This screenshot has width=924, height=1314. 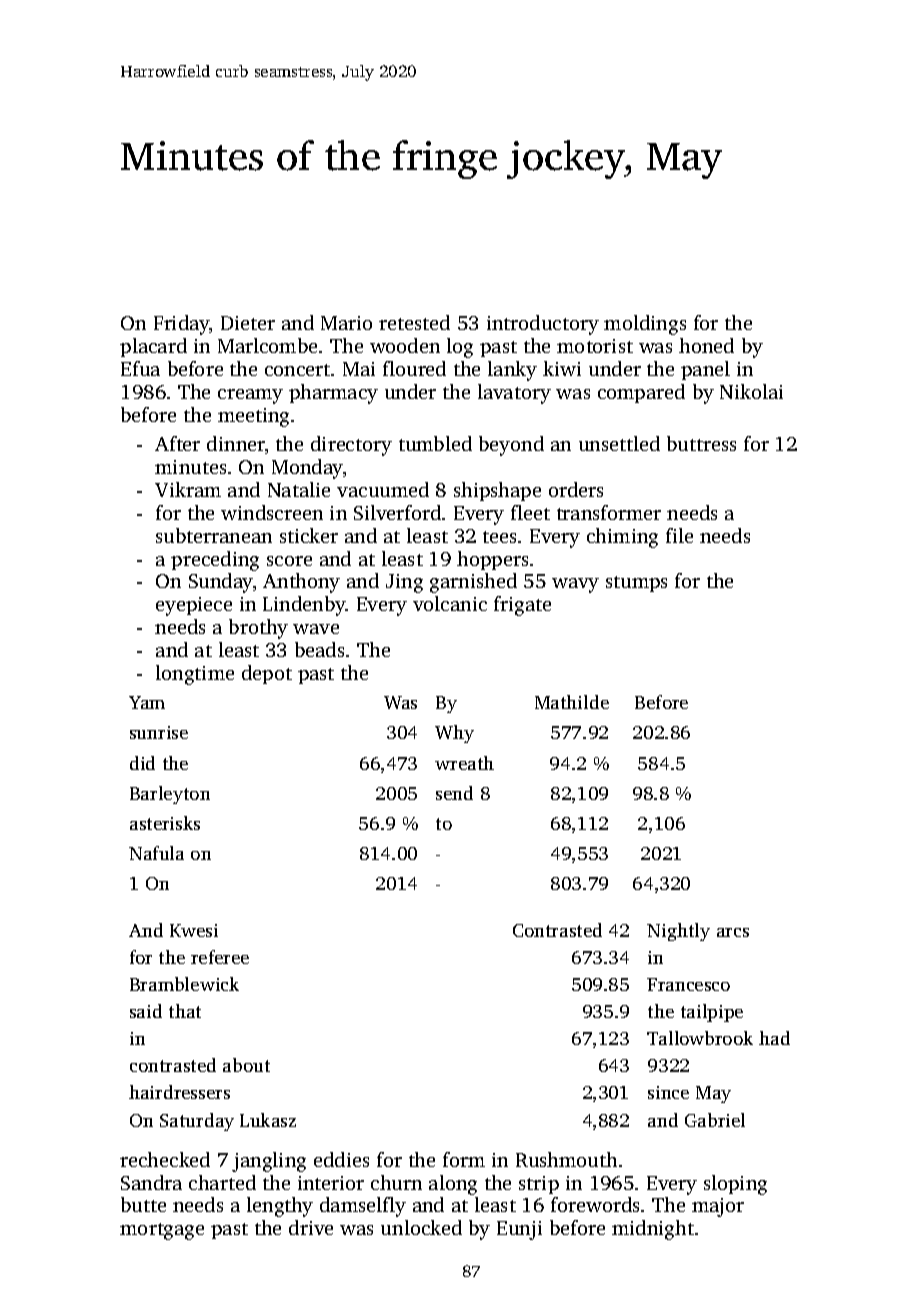 I want to click on Nightly, so click(x=678, y=932).
